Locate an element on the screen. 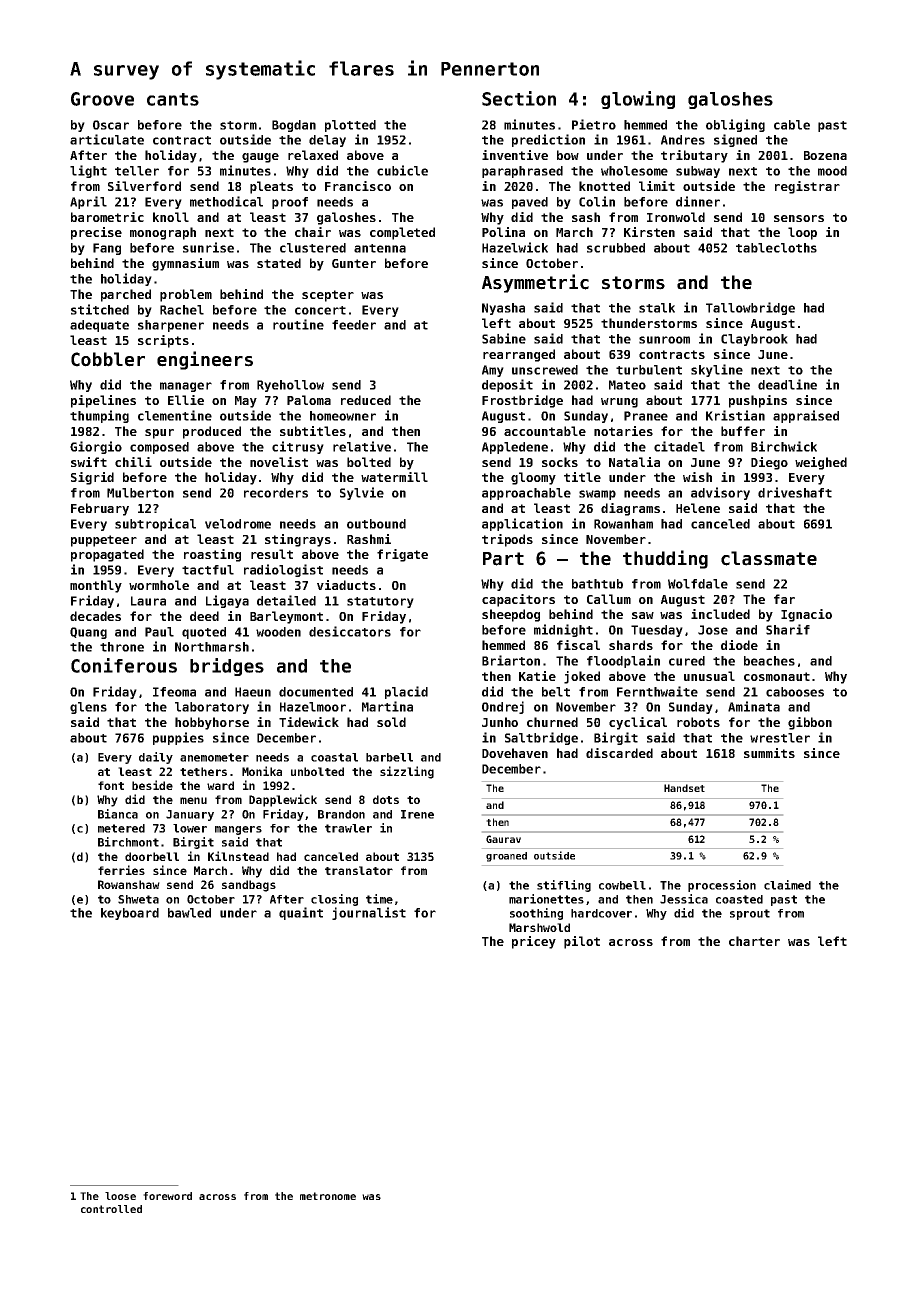 The height and width of the screenshot is (1308, 924). metronome is located at coordinates (328, 1196).
